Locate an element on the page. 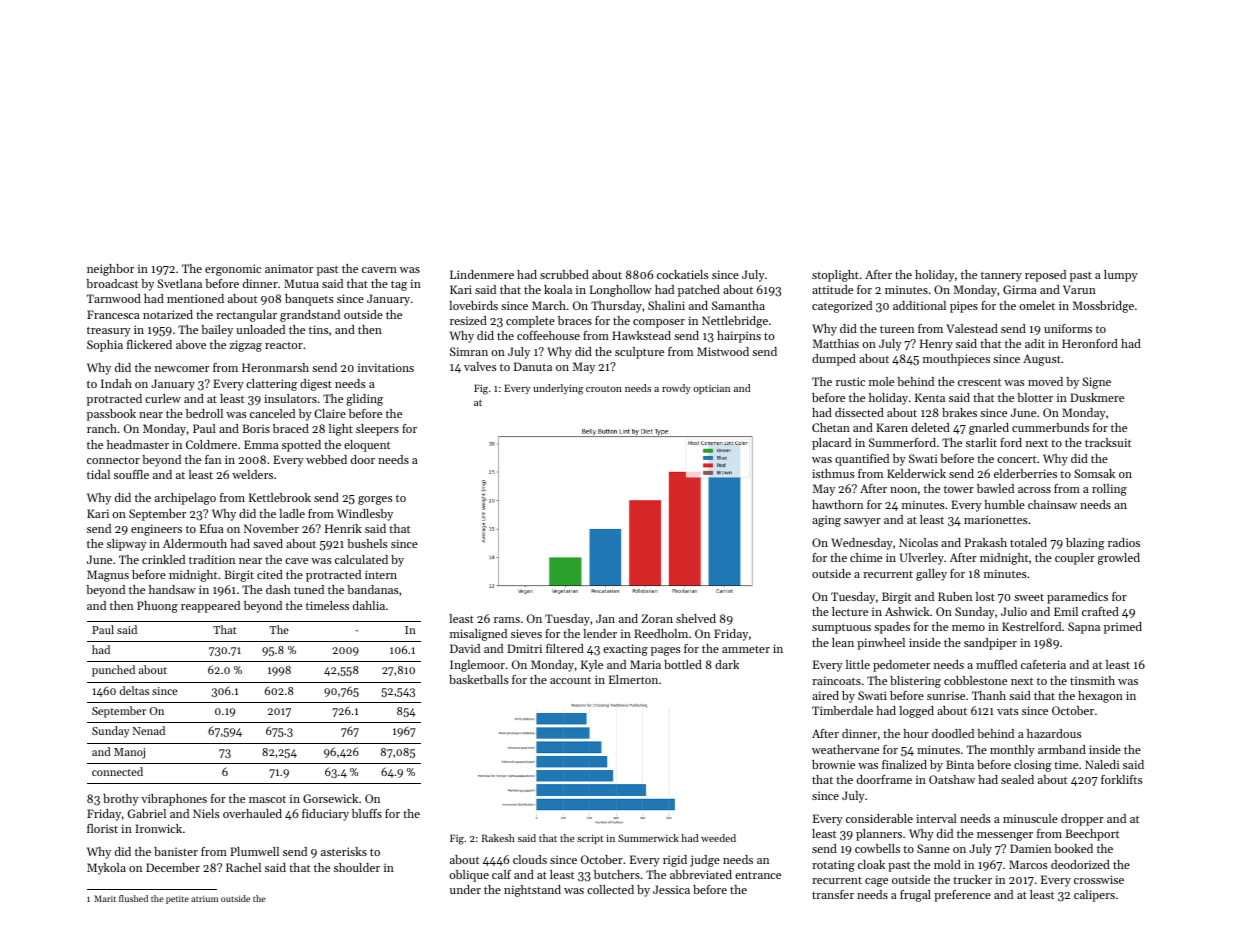 Image resolution: width=1233 pixels, height=952 pixels. chime is located at coordinates (866, 557).
